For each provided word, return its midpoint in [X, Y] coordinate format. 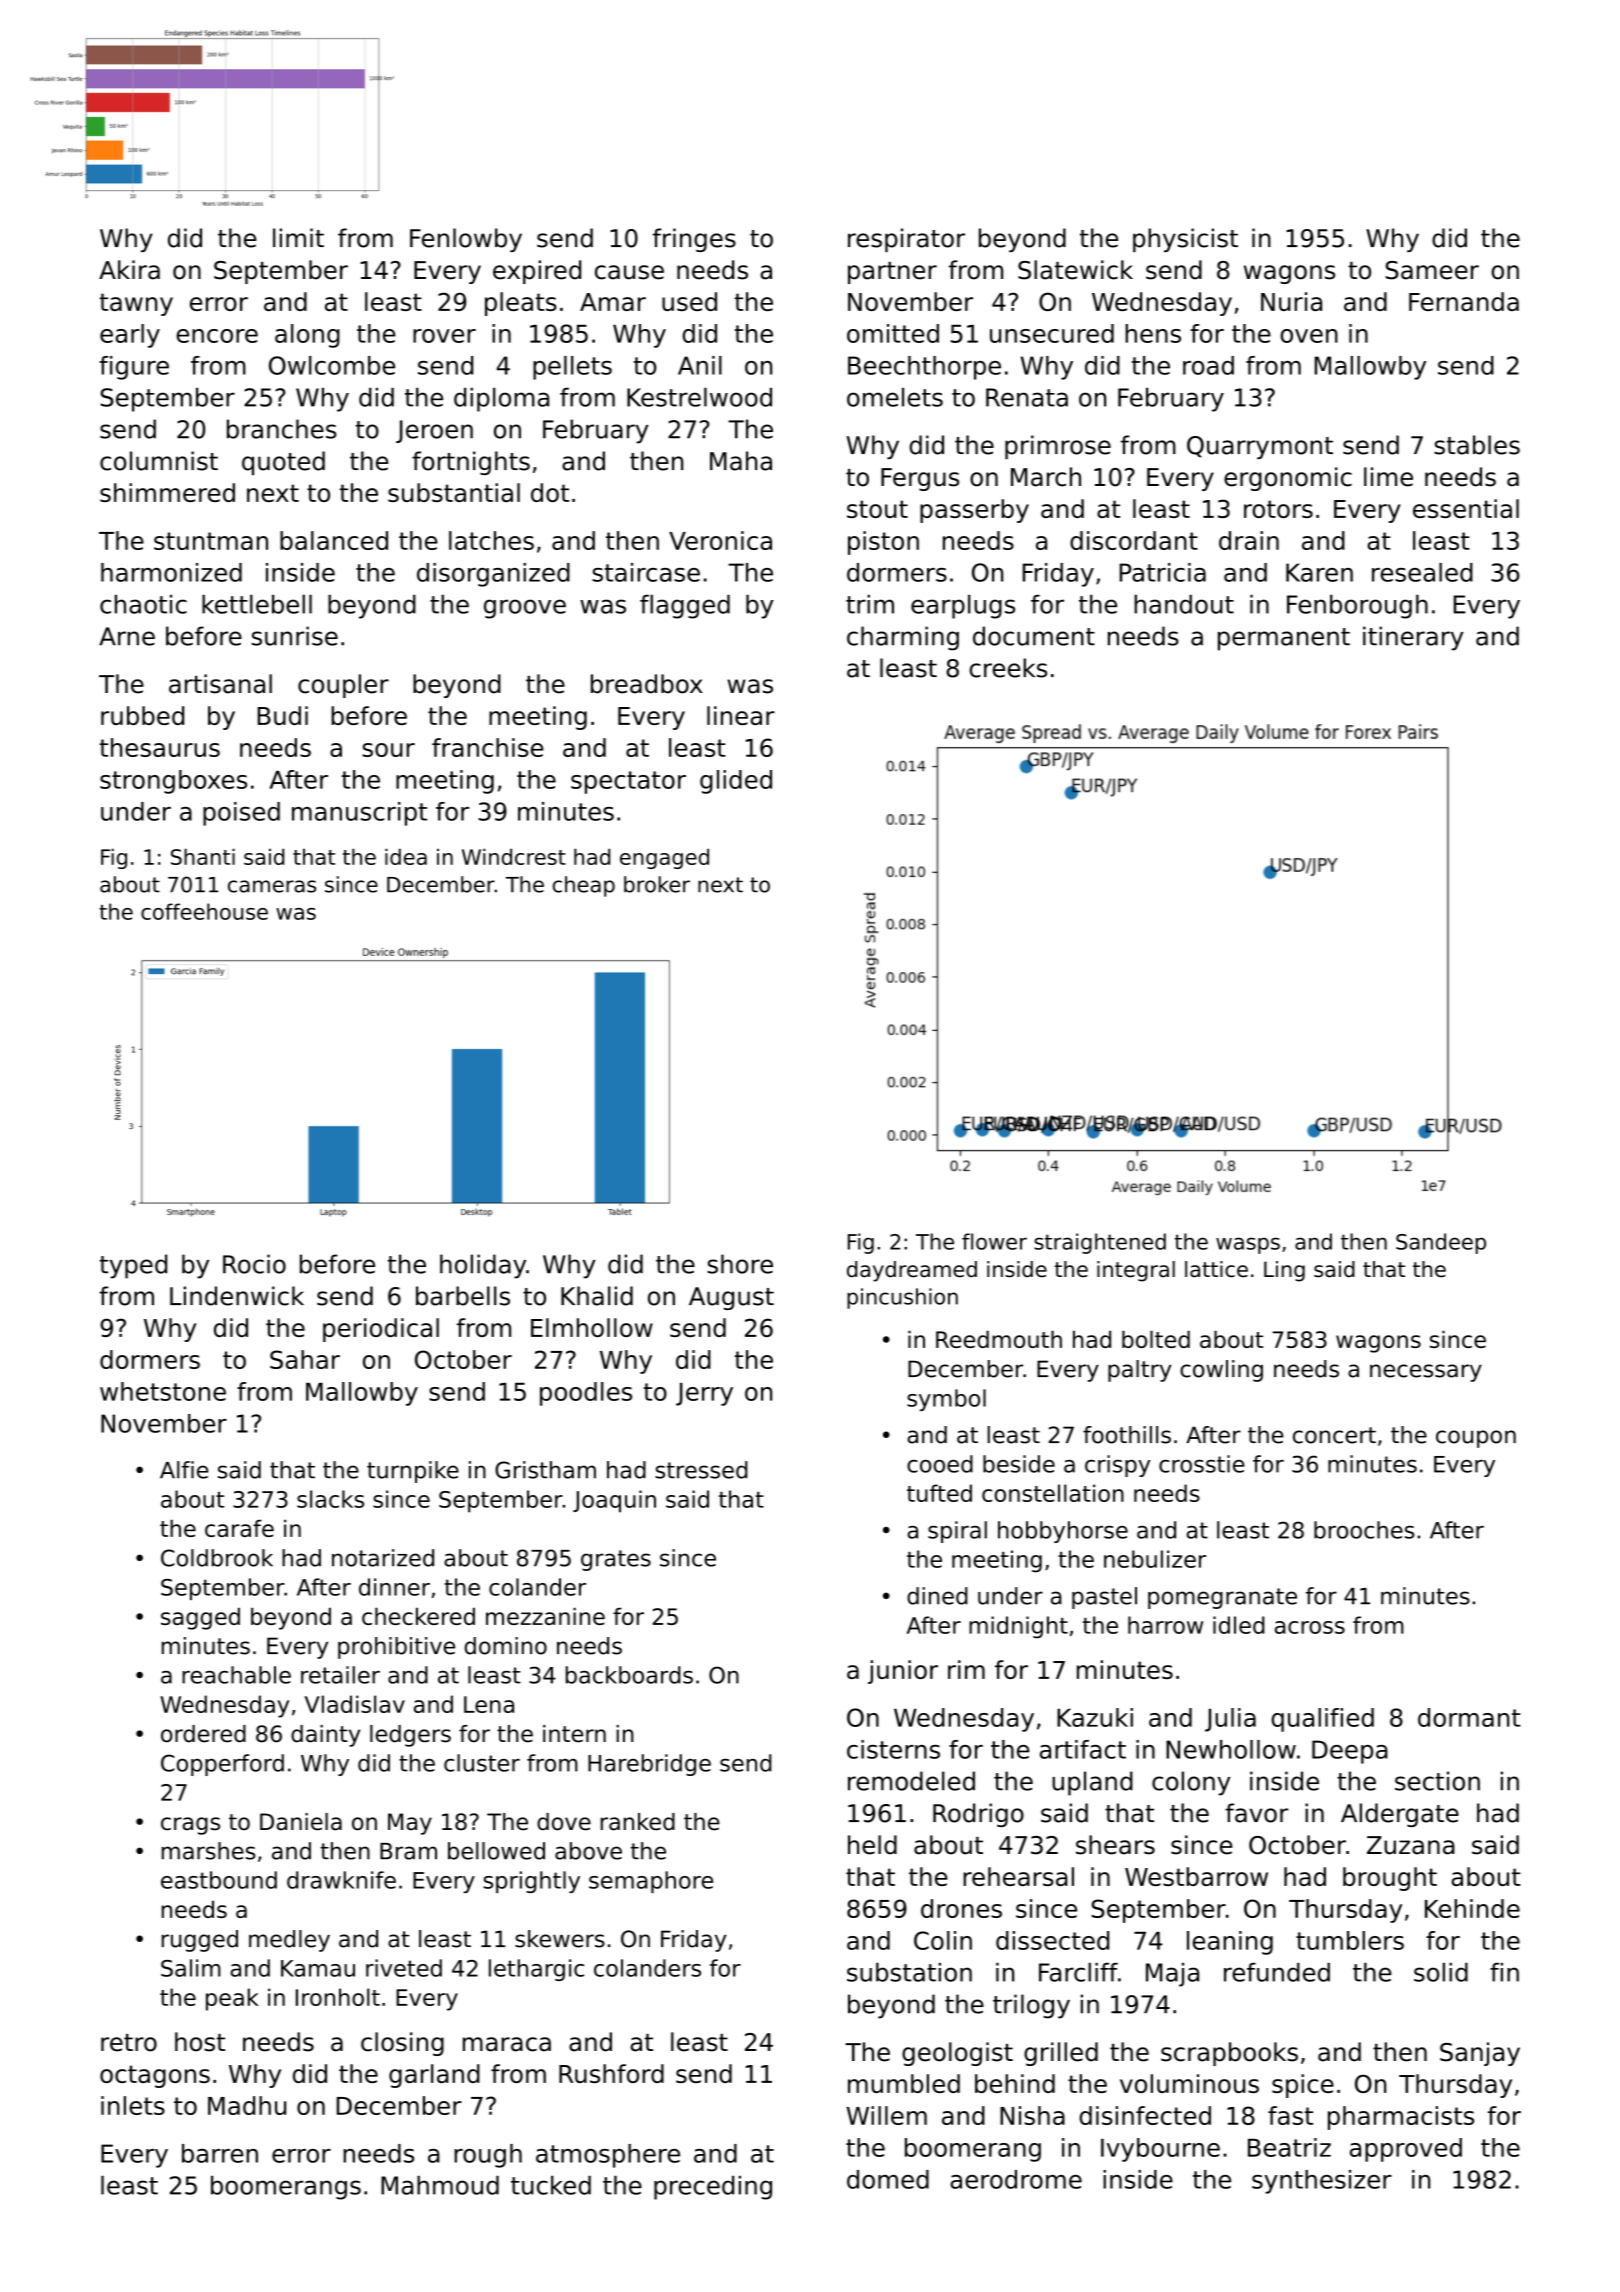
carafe [239, 1528]
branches [282, 429]
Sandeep [1441, 1243]
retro [129, 2043]
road [1208, 365]
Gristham [545, 1470]
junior [903, 1672]
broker [657, 884]
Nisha [1032, 2115]
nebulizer [1155, 1559]
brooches [1364, 1530]
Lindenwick [237, 1296]
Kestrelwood [699, 397]
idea [406, 856]
